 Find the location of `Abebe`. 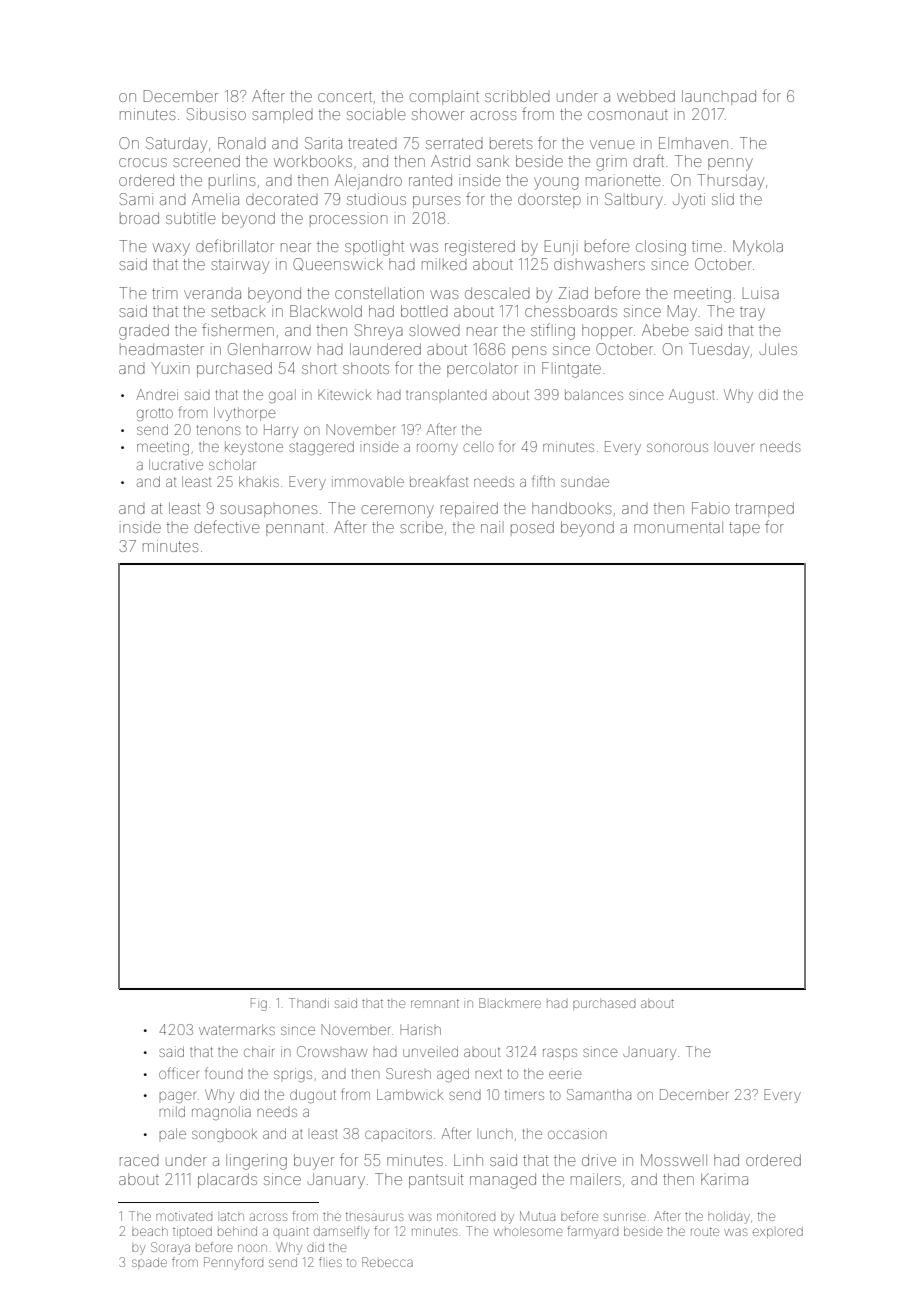

Abebe is located at coordinates (665, 330).
